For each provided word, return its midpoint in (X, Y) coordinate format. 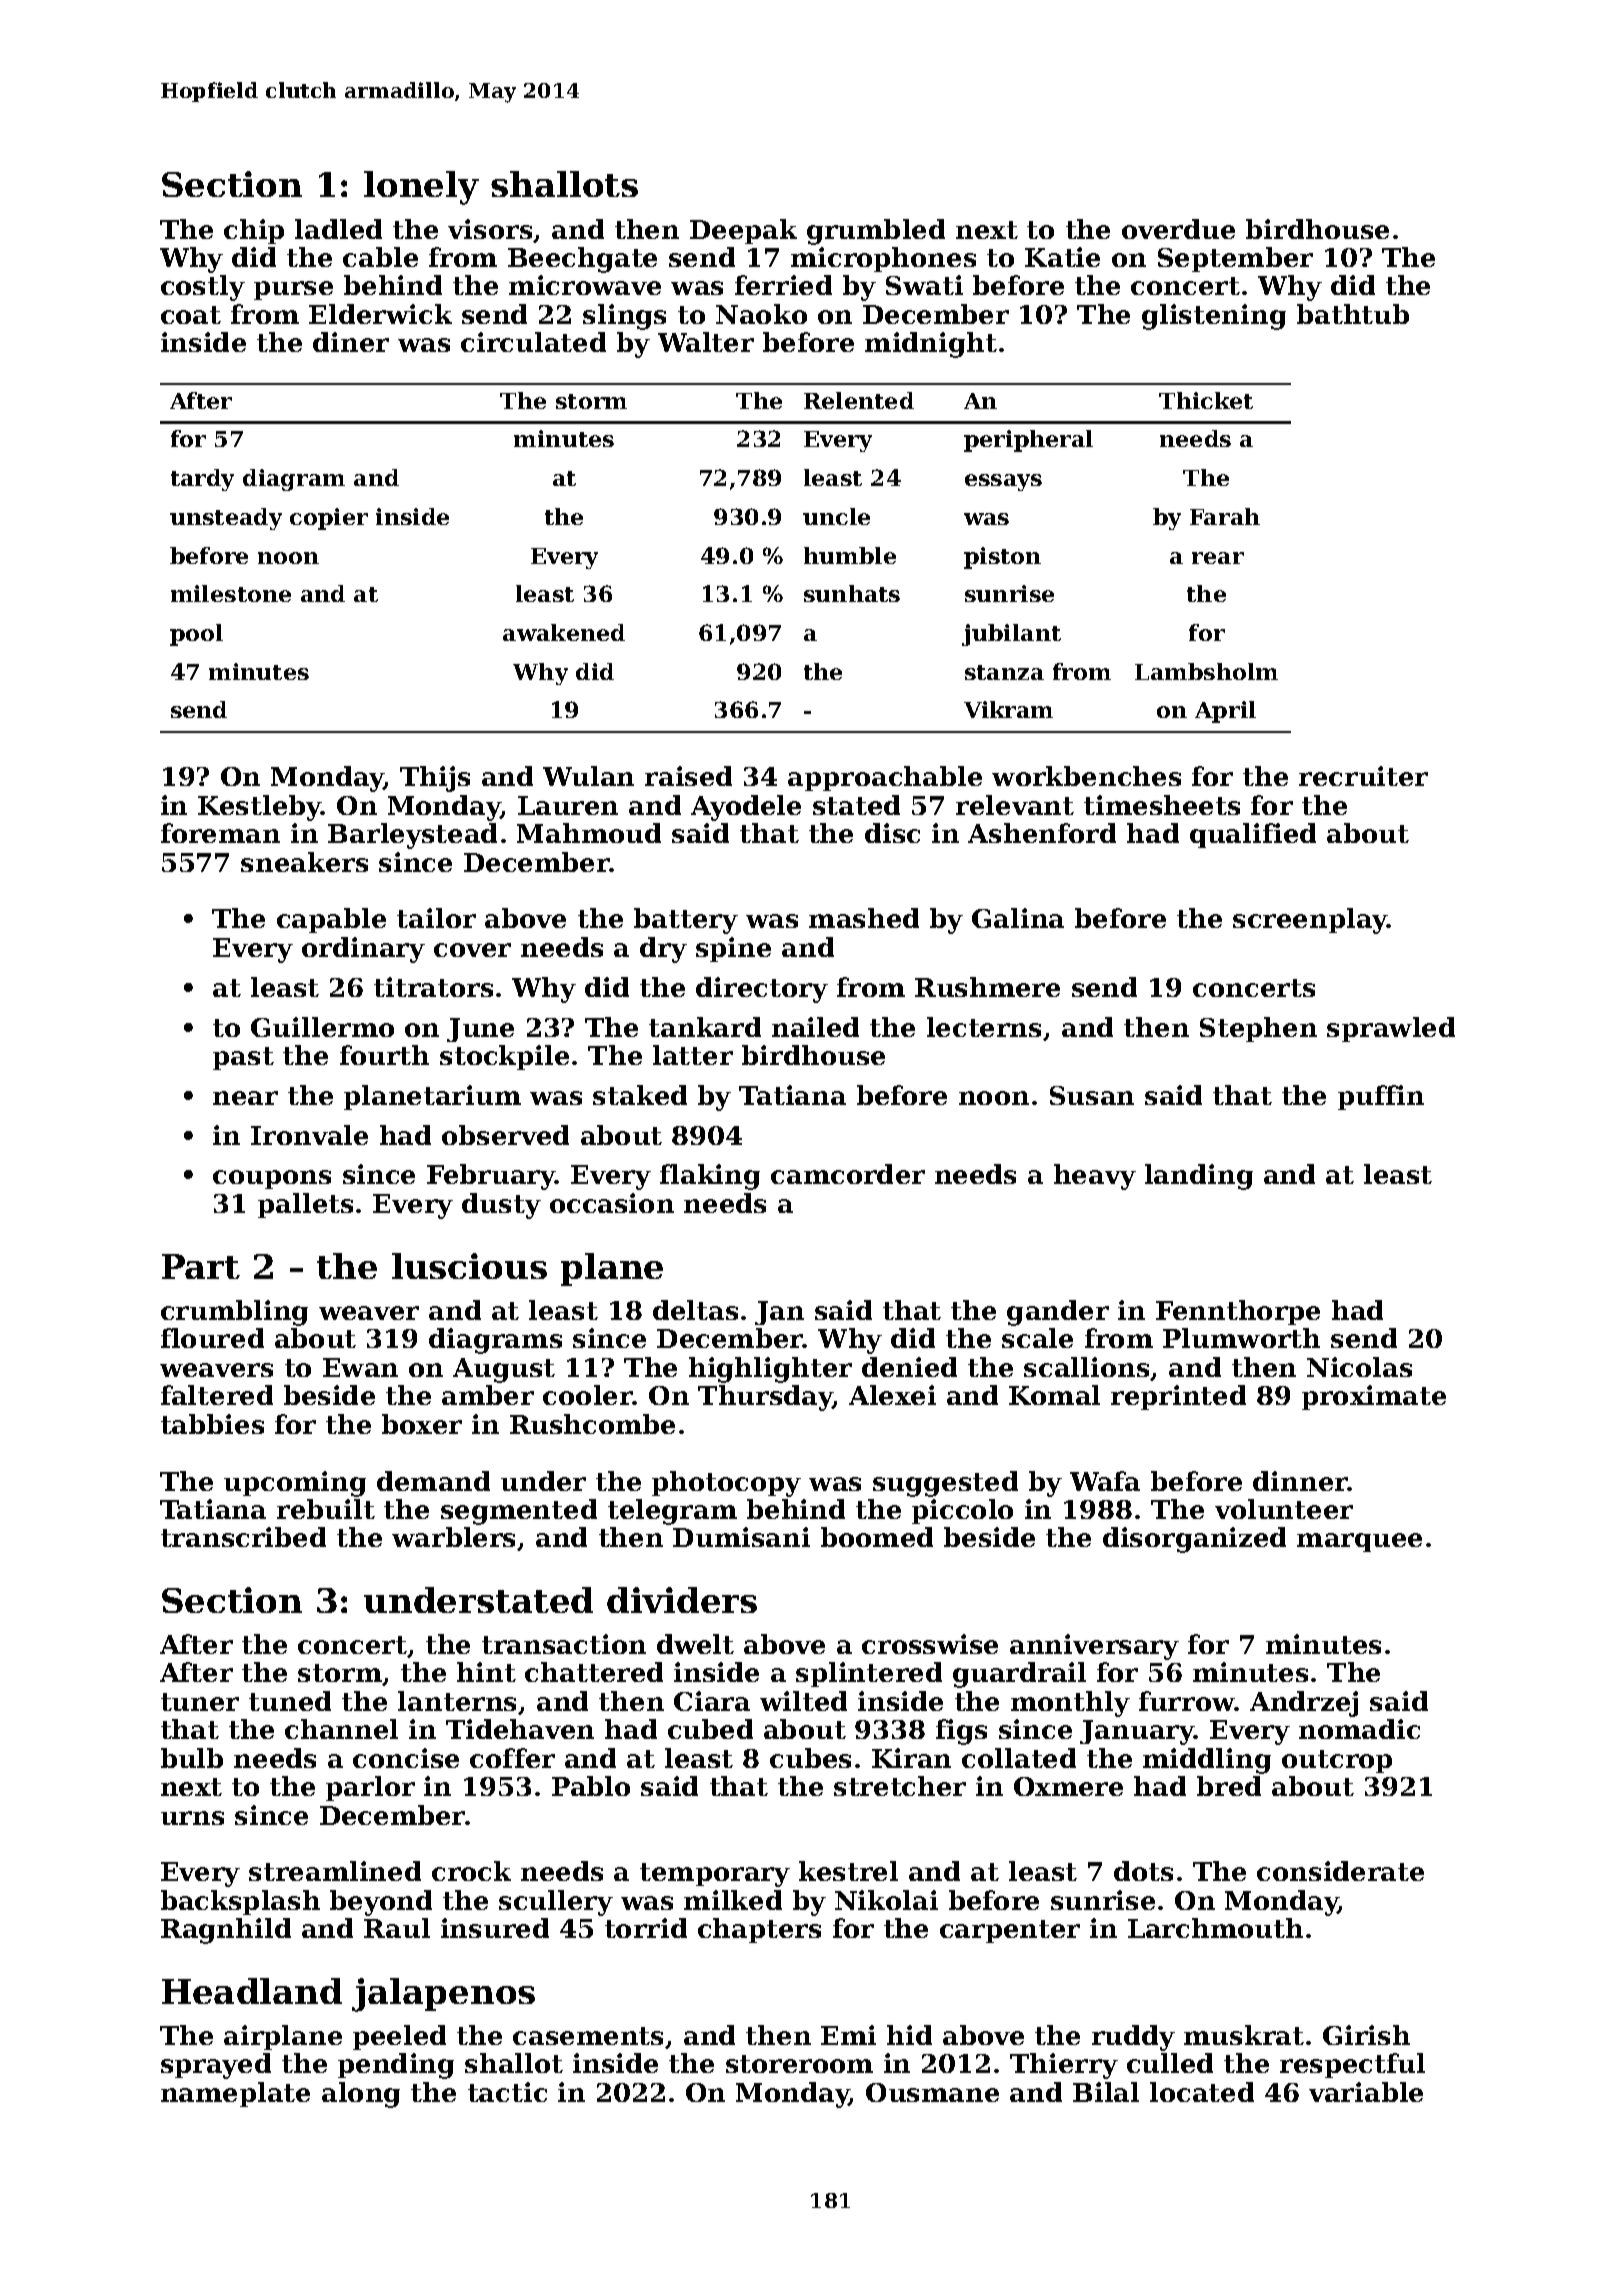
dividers (682, 1600)
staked (640, 1095)
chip (254, 231)
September (1235, 259)
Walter (706, 342)
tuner (200, 1702)
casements (588, 2036)
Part (201, 1266)
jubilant (1011, 635)
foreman (220, 833)
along (361, 2095)
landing (1199, 1177)
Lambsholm (1206, 671)
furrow (1187, 1701)
